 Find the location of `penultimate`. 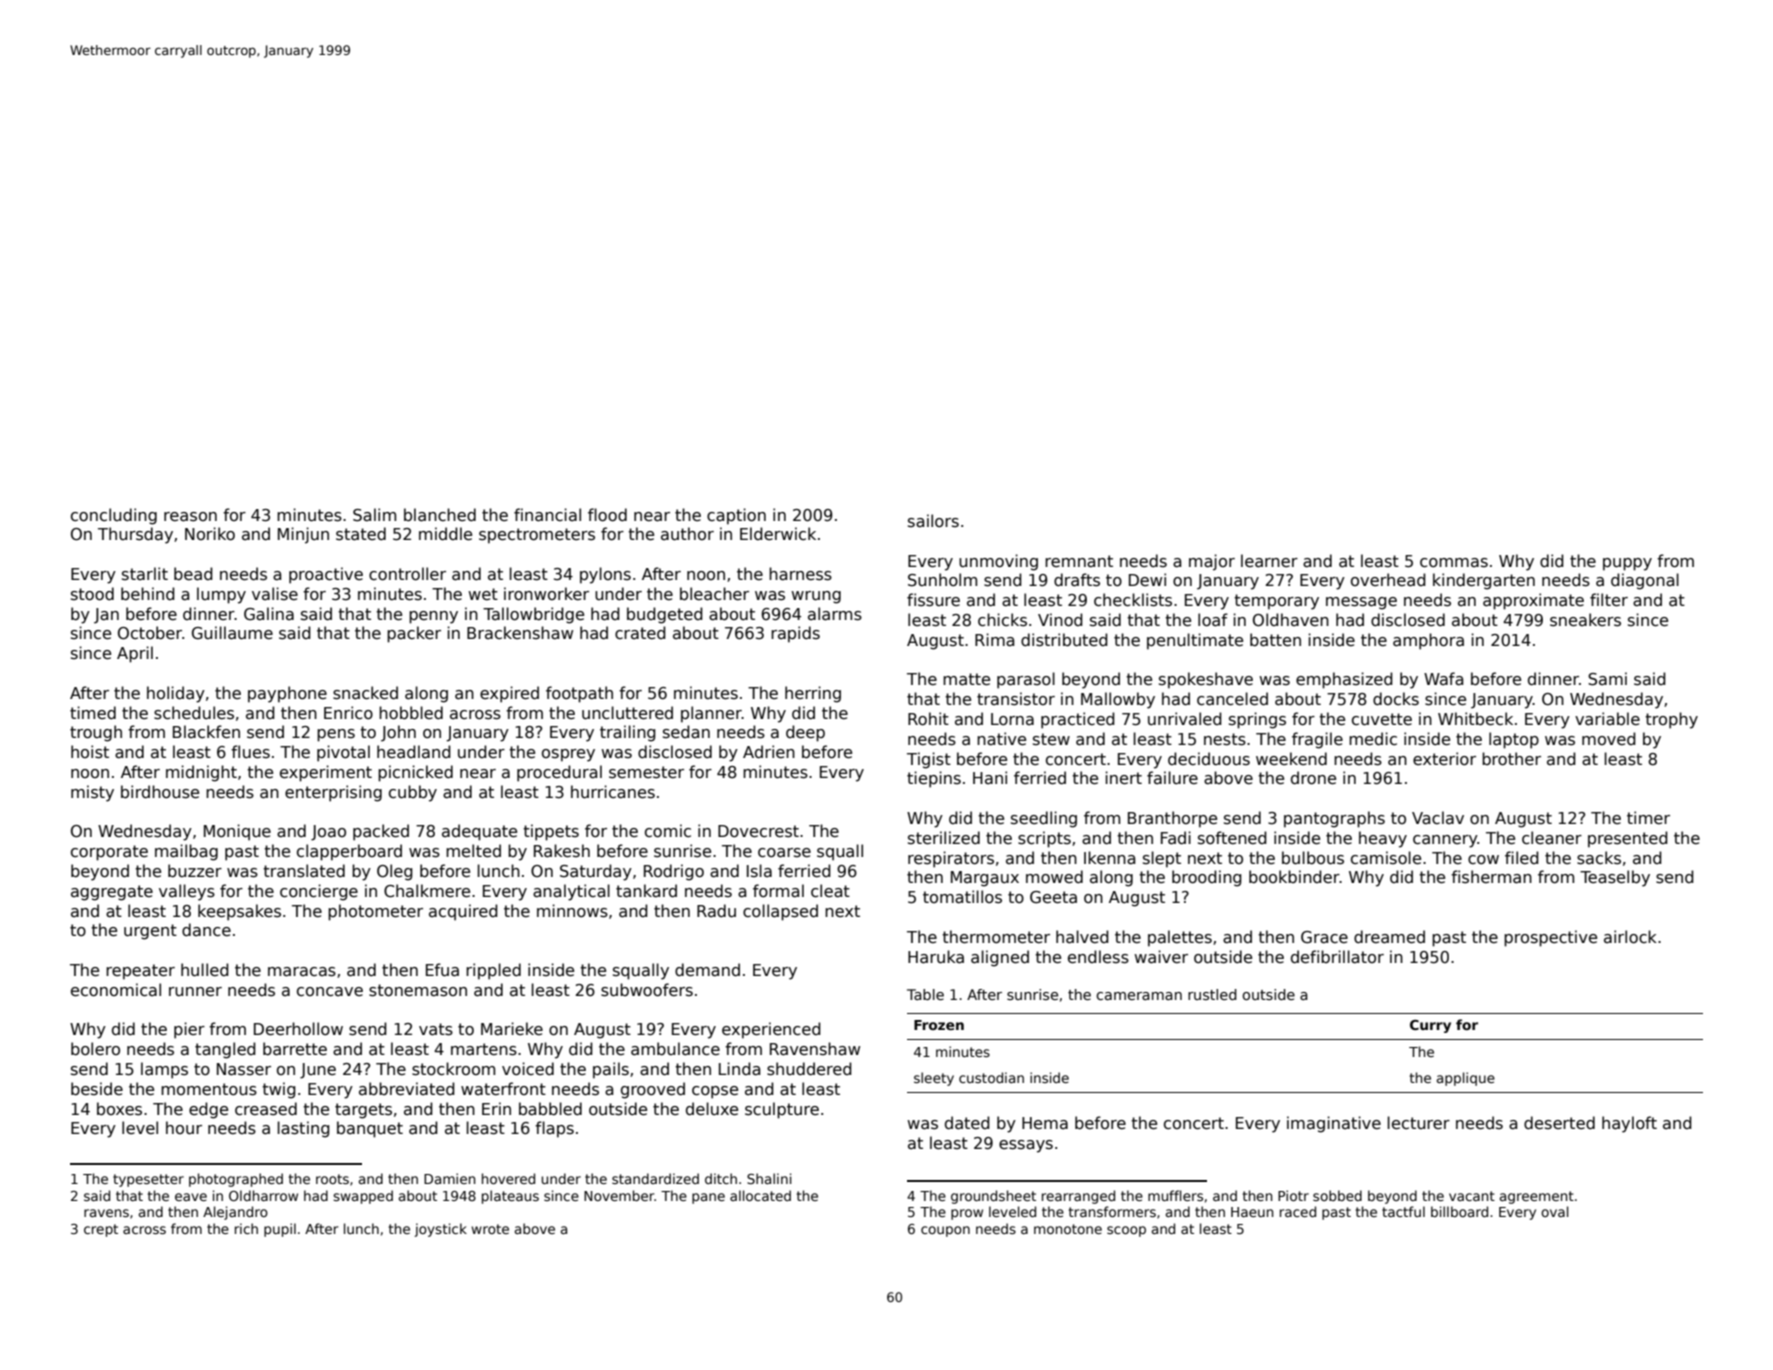

penultimate is located at coordinates (1195, 641).
